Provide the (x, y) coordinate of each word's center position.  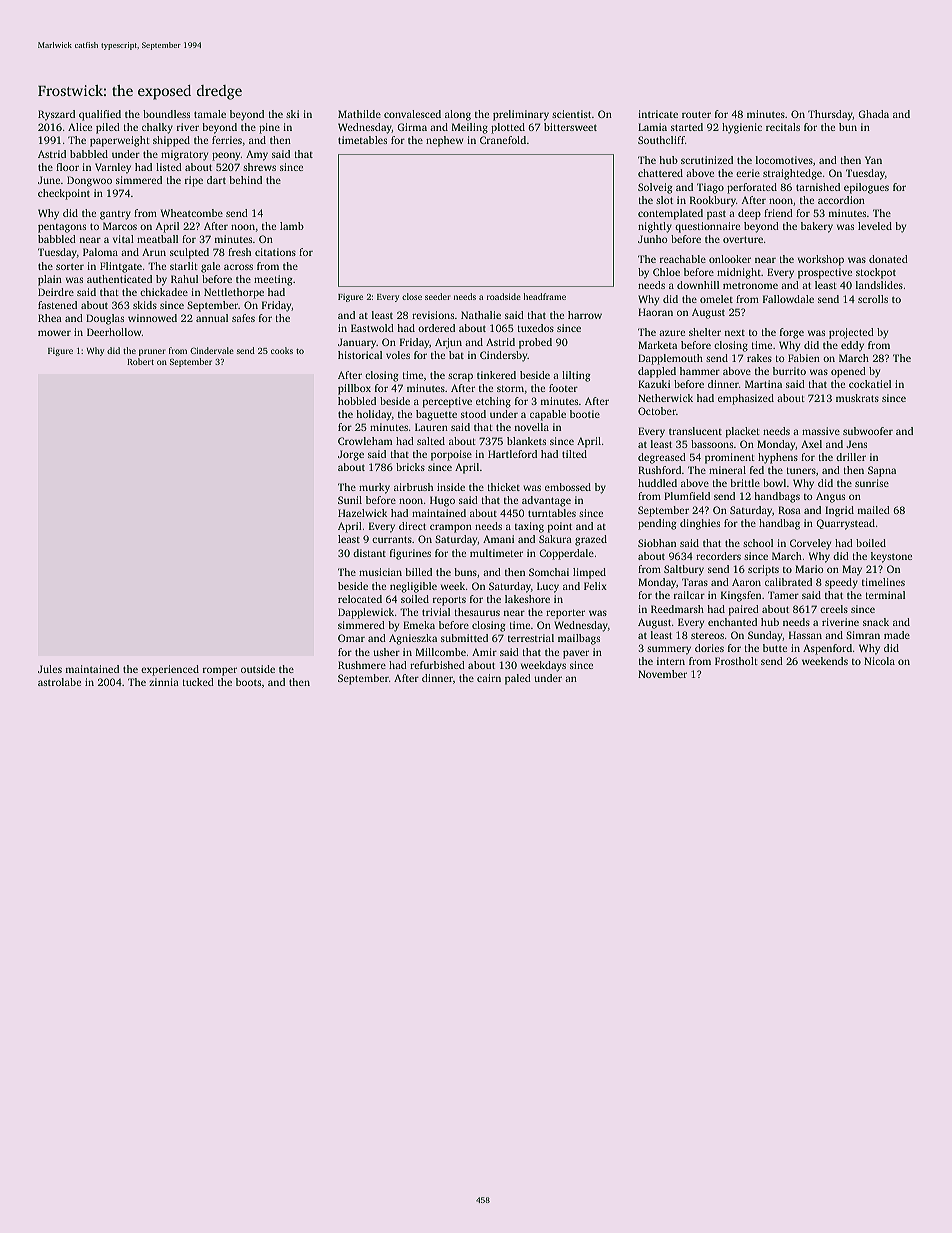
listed (169, 167)
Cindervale (212, 350)
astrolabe (59, 682)
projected (851, 333)
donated (888, 259)
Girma (412, 127)
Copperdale (566, 554)
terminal (885, 595)
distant (369, 553)
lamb (292, 226)
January (357, 343)
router (696, 114)
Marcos (120, 226)
